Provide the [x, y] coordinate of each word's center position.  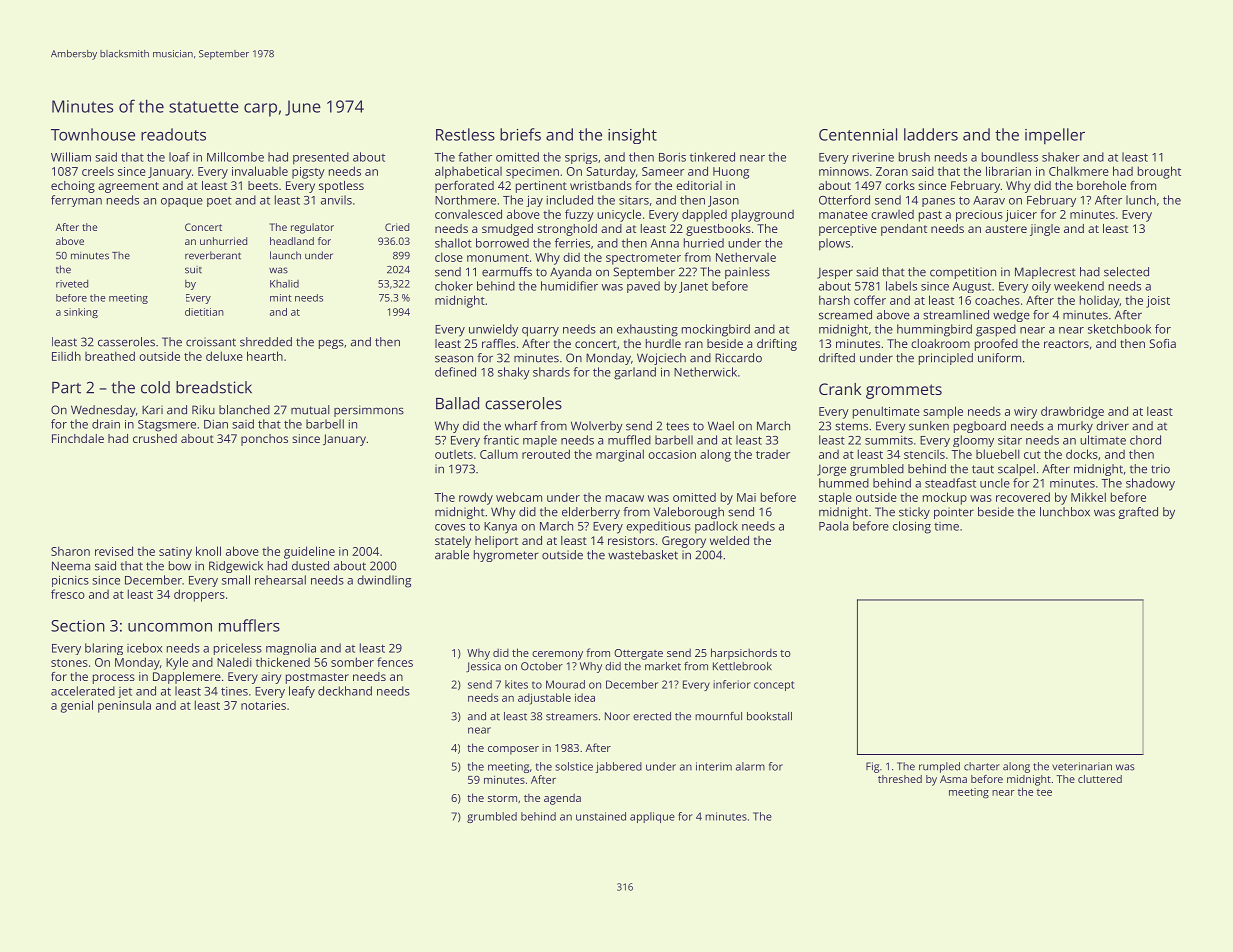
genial [77, 706]
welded [729, 540]
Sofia [1162, 343]
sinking [81, 313]
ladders [931, 134]
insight [632, 136]
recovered [1023, 497]
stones [69, 663]
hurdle [663, 343]
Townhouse [93, 134]
